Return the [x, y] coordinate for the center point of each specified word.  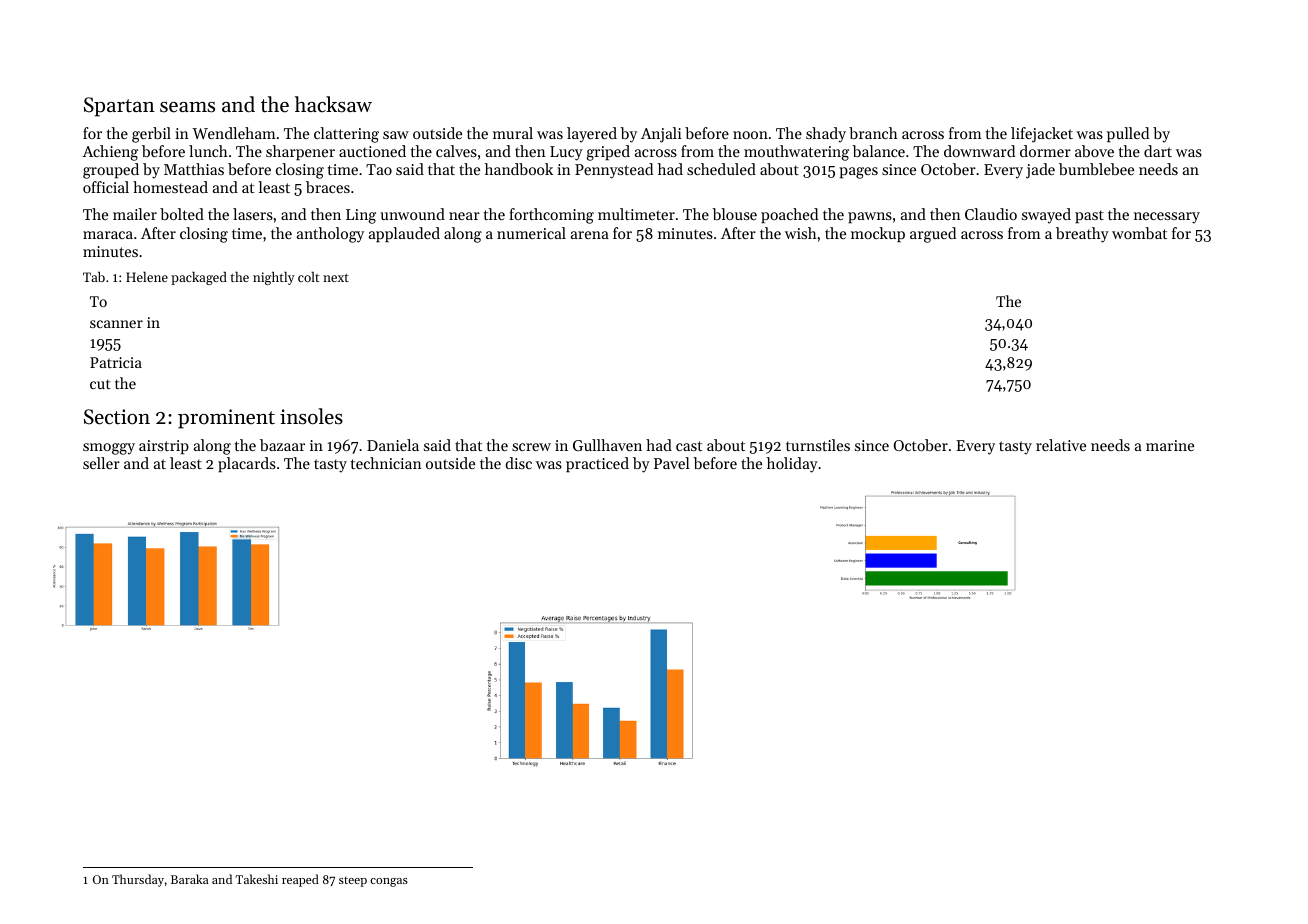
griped [608, 153]
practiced [597, 464]
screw [531, 447]
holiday [792, 465]
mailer [135, 214]
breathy [1082, 235]
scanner [116, 324]
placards [247, 464]
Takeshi [257, 879]
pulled [1128, 134]
